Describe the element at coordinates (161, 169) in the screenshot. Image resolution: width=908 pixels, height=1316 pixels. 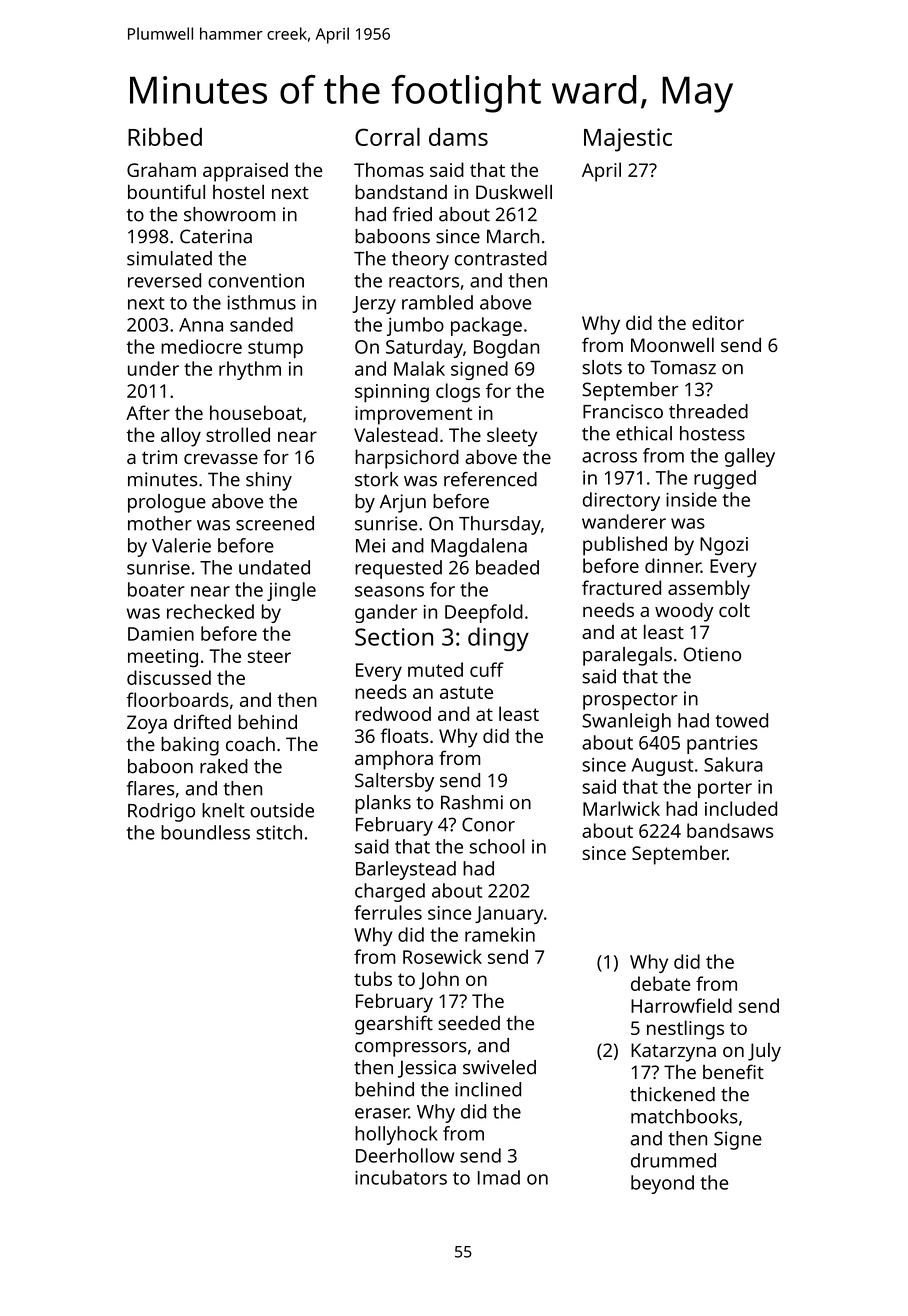
I see `Graham` at that location.
